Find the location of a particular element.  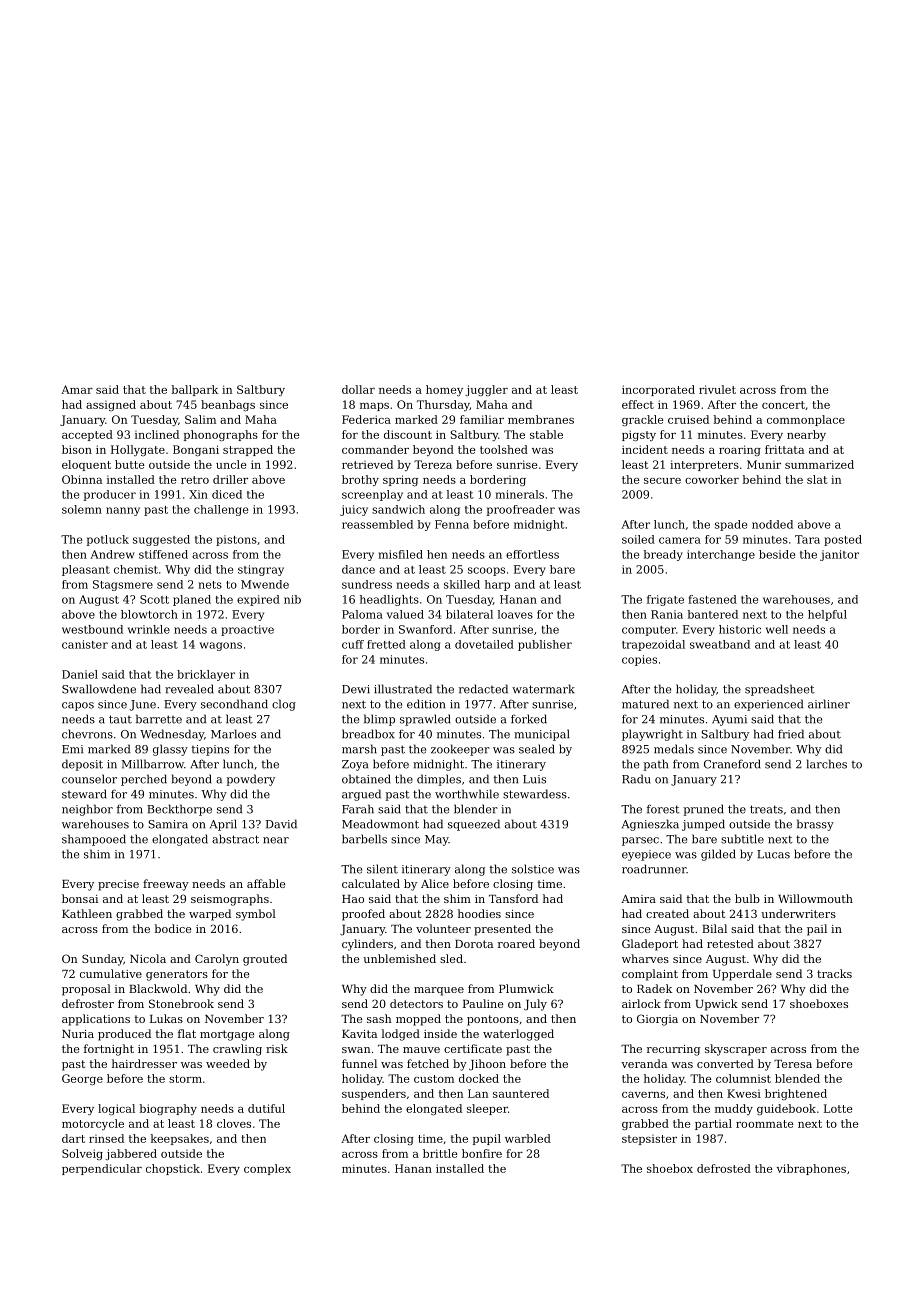

airliner is located at coordinates (829, 704).
